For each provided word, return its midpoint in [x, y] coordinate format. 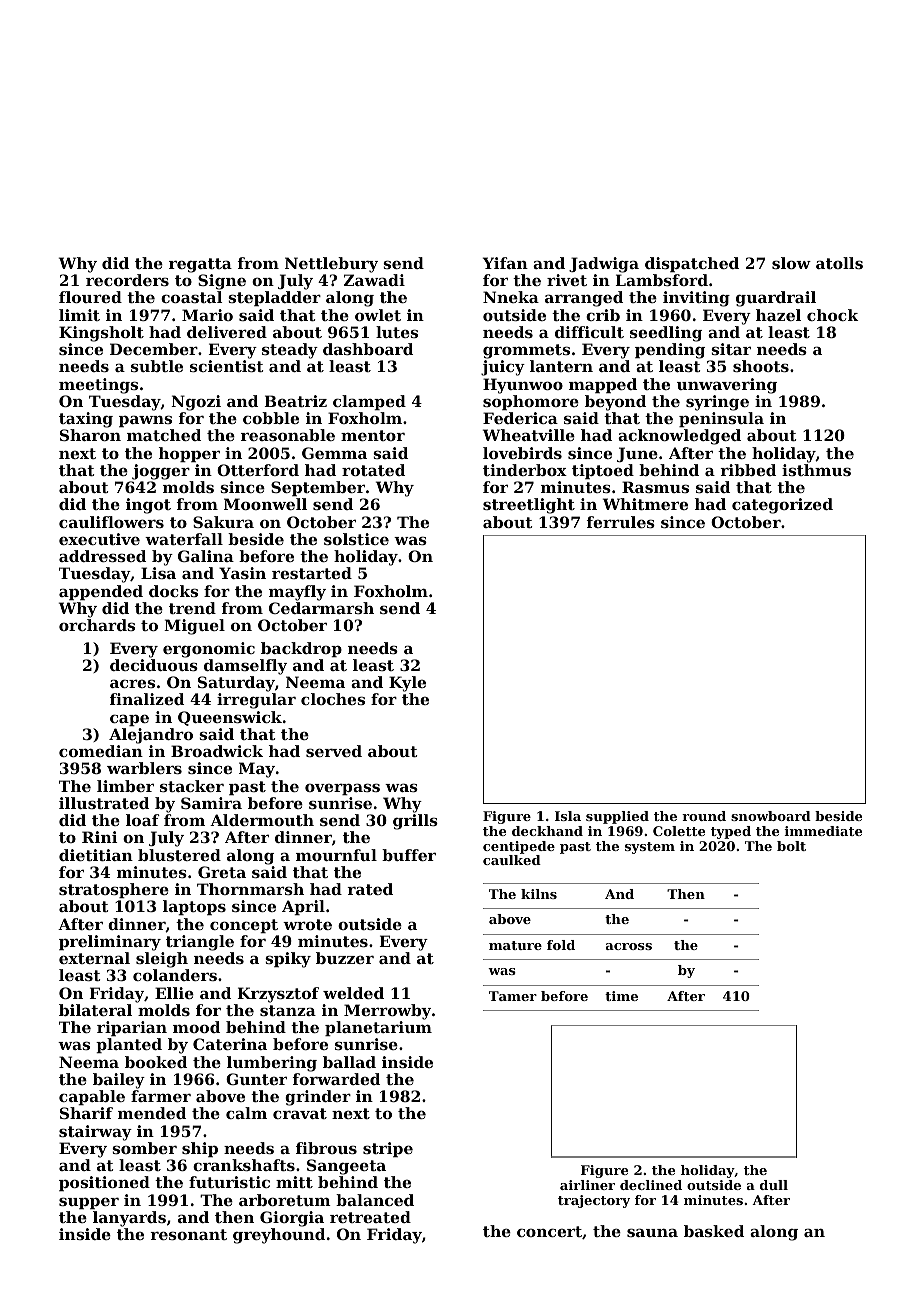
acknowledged [679, 437]
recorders [127, 280]
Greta [222, 872]
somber [144, 1148]
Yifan [505, 263]
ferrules [621, 522]
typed [731, 832]
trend [192, 608]
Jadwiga [604, 265]
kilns [539, 894]
